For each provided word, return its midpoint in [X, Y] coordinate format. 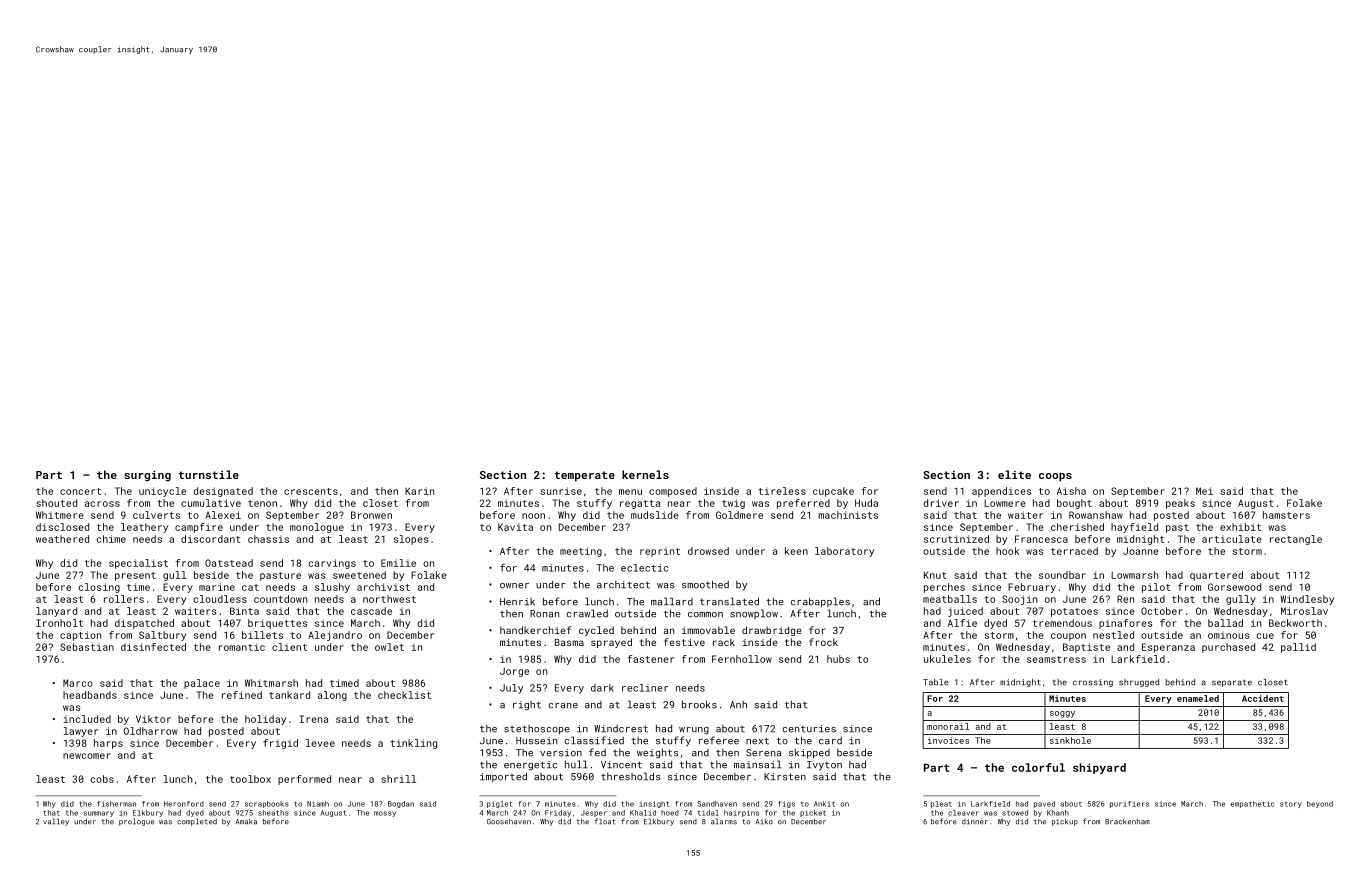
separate [1232, 683]
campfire [199, 528]
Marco [78, 683]
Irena [313, 719]
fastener [650, 659]
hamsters [1286, 515]
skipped [809, 754]
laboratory [844, 552]
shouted [56, 503]
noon [533, 516]
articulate [1232, 539]
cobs [102, 779]
